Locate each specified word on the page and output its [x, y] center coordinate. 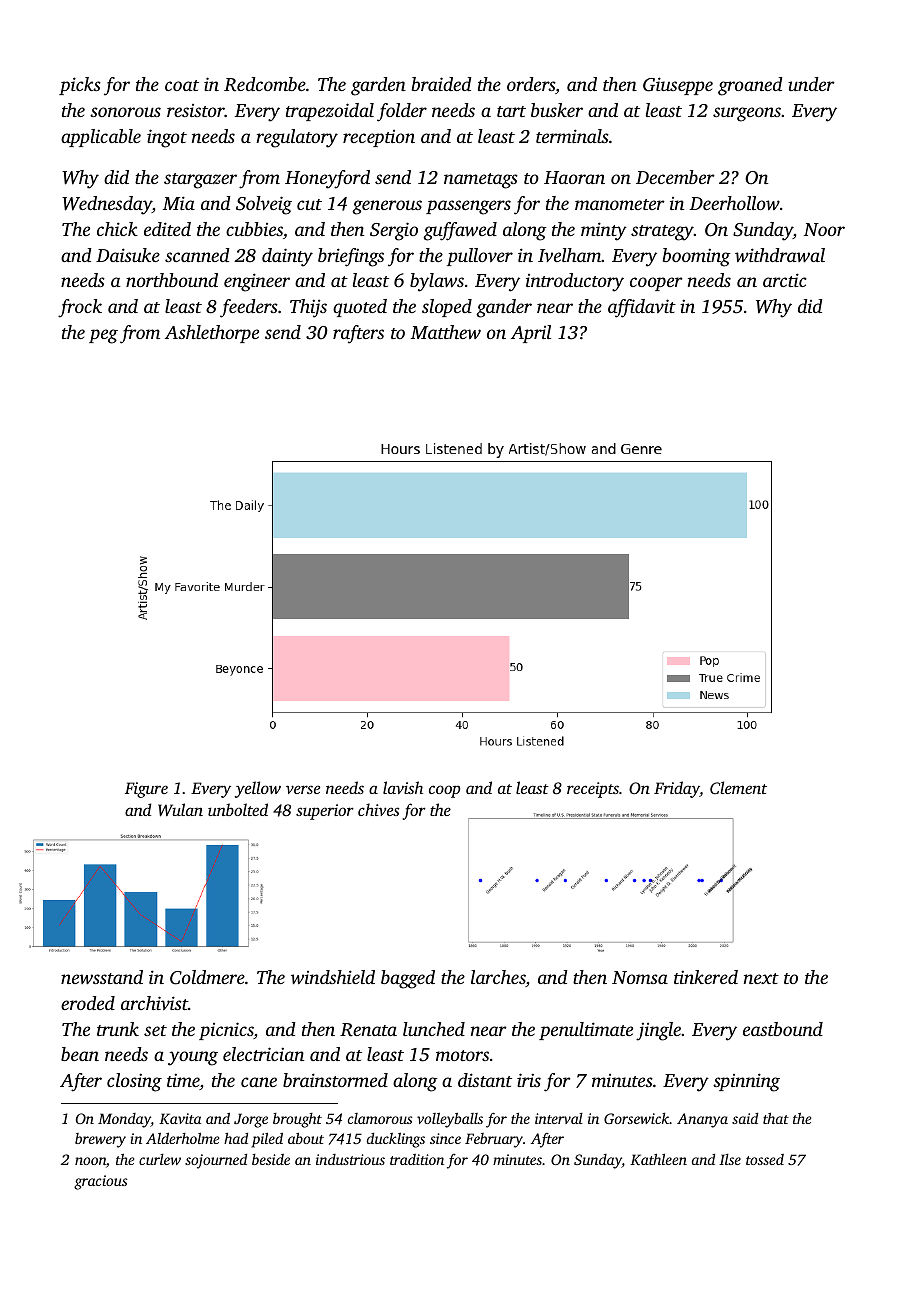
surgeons [747, 114]
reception [379, 138]
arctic [785, 280]
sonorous [125, 112]
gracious [101, 1182]
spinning [746, 1082]
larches [498, 978]
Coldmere [207, 977]
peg [103, 336]
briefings [351, 257]
